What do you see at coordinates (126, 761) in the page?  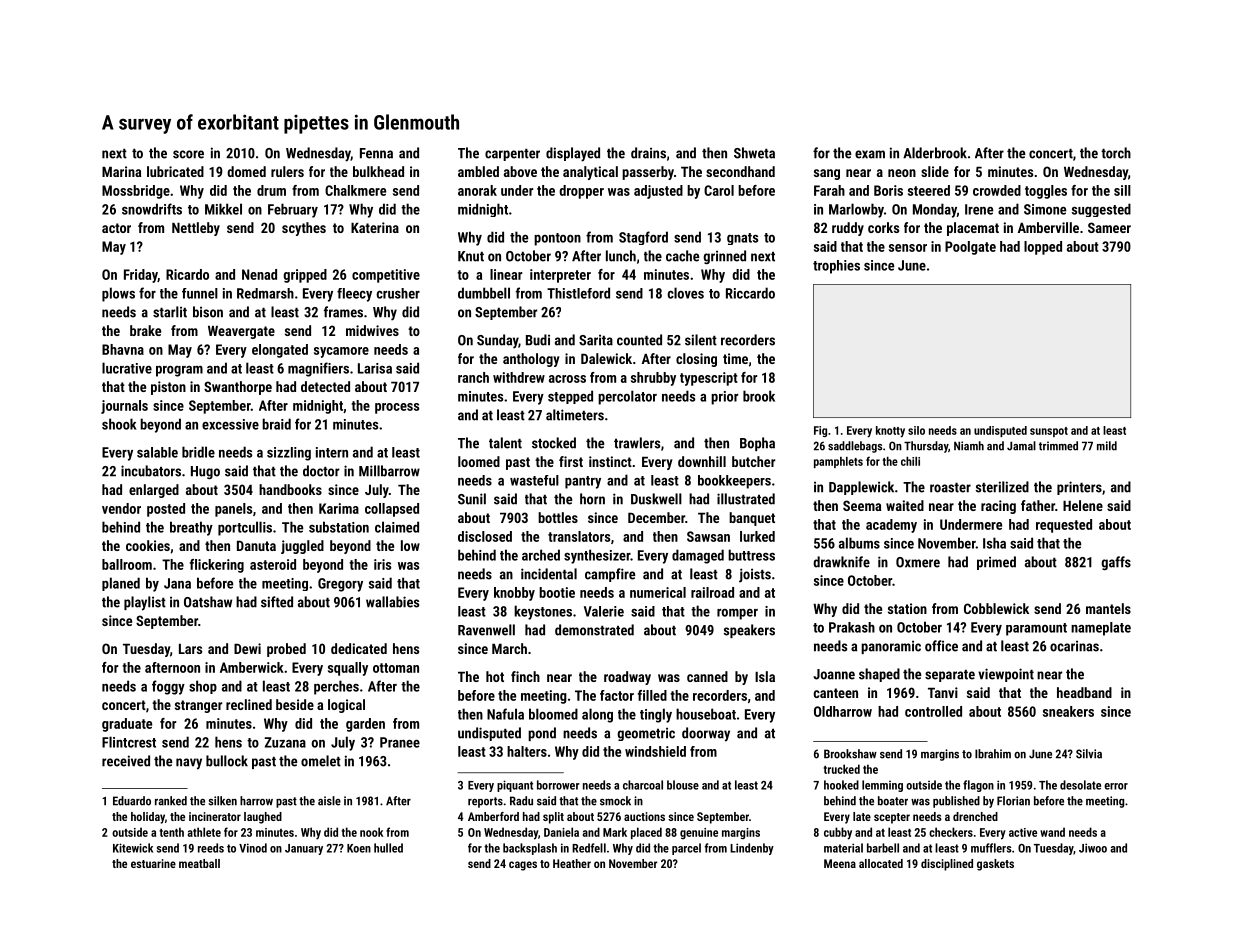 I see `received` at bounding box center [126, 761].
